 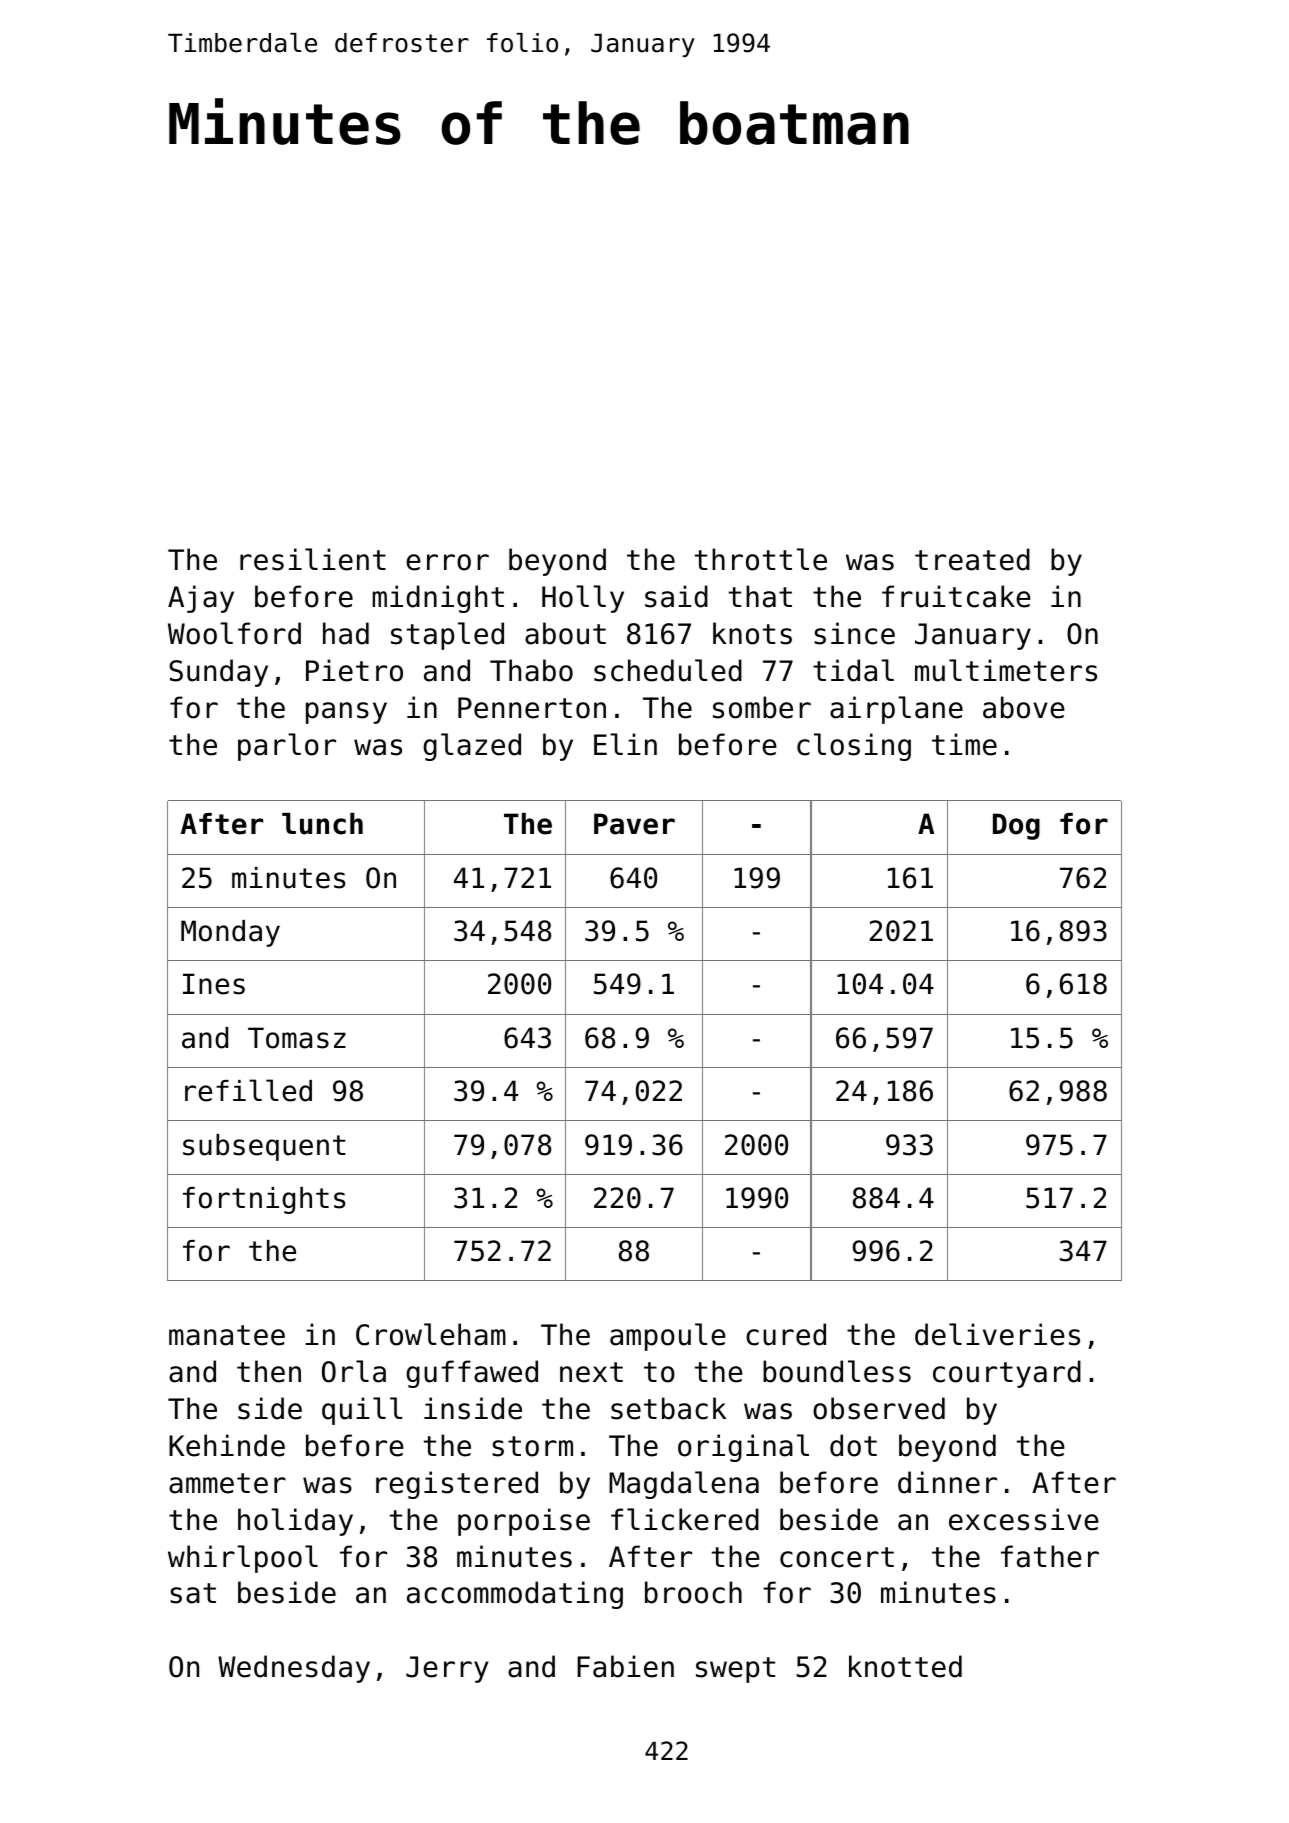 What do you see at coordinates (761, 559) in the screenshot?
I see `throttle` at bounding box center [761, 559].
